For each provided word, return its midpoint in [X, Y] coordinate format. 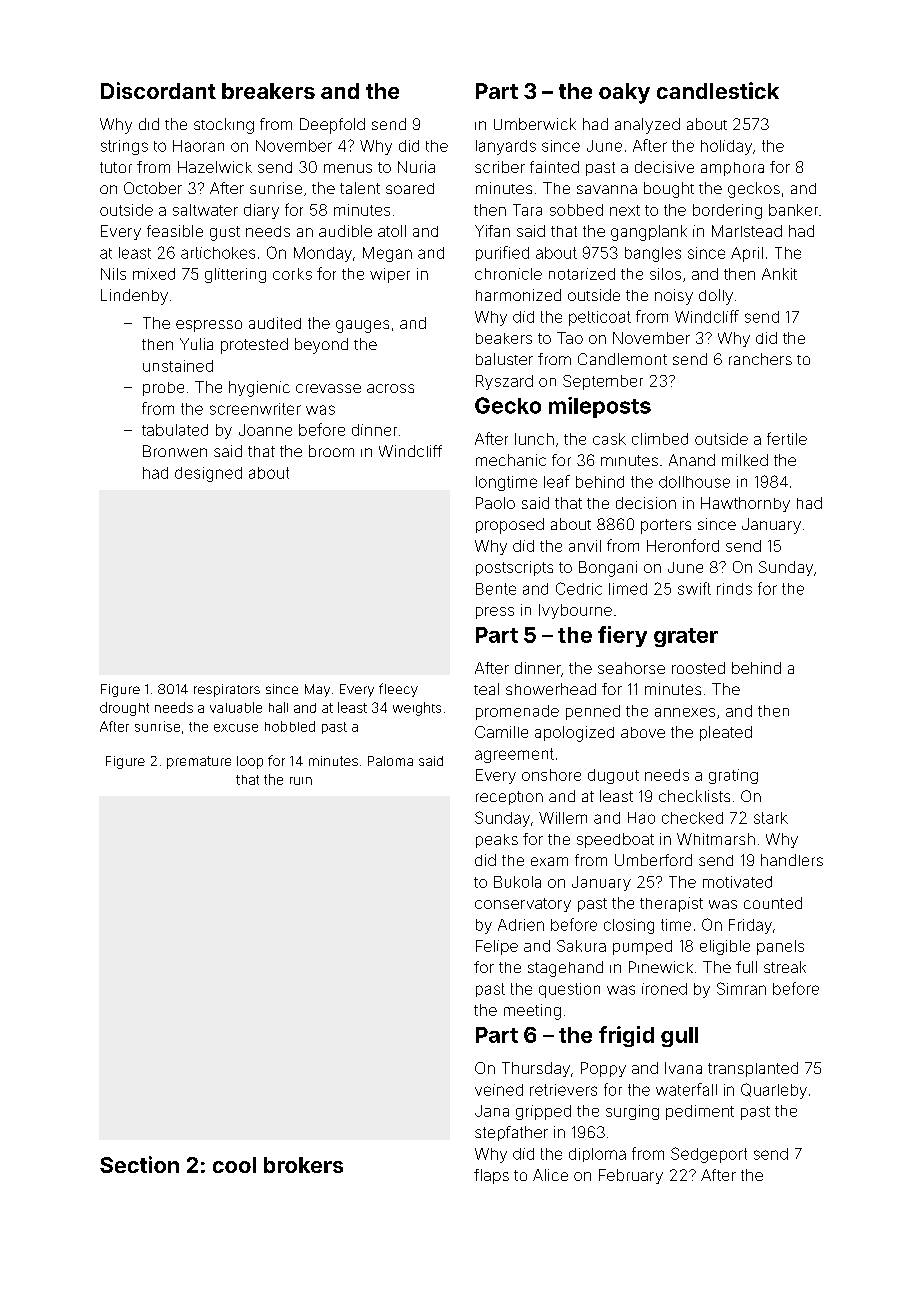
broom [331, 451]
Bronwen [175, 451]
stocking [224, 126]
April [747, 254]
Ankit [779, 274]
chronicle [508, 274]
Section [139, 1164]
